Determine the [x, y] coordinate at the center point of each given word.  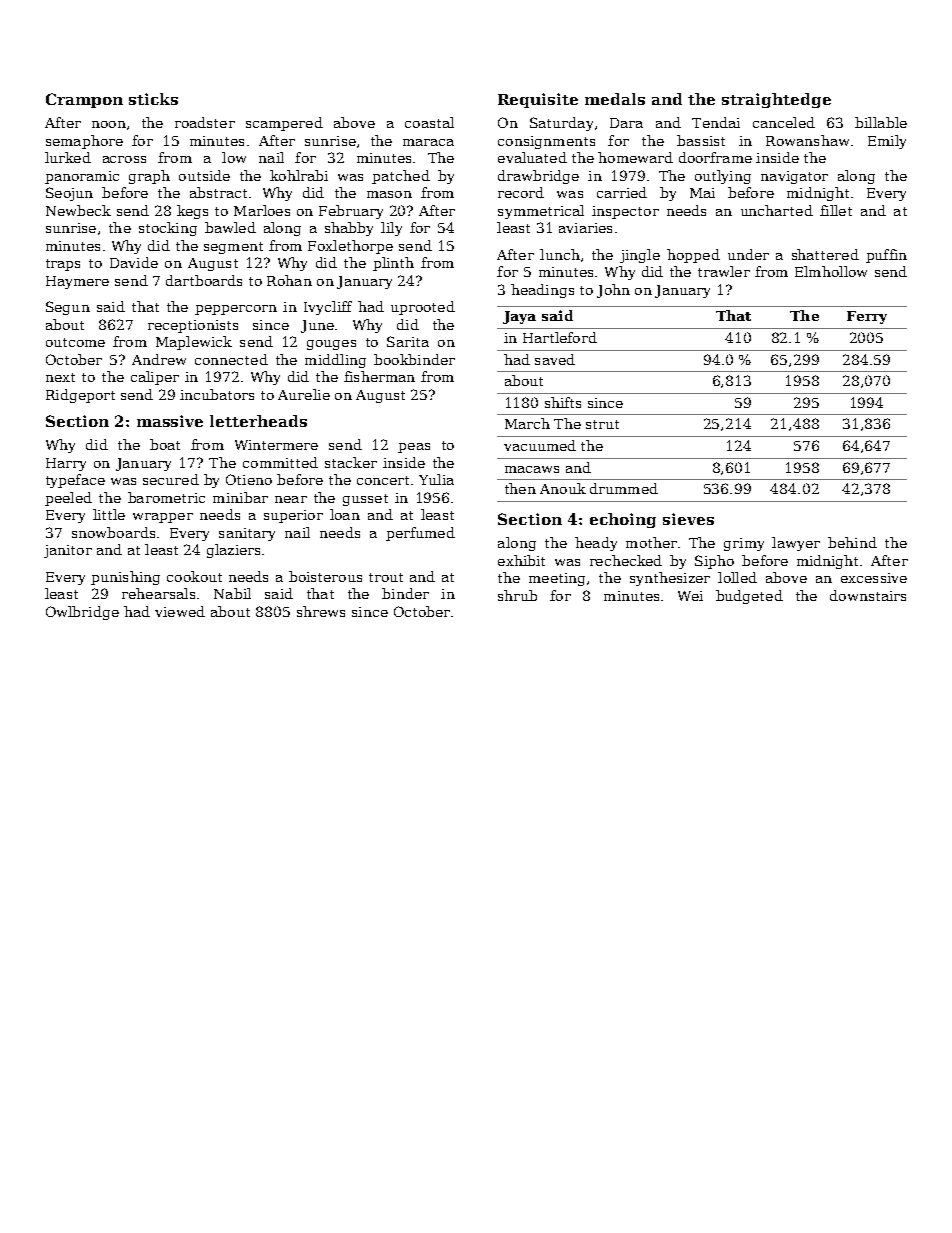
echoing [623, 520]
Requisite [538, 100]
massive [170, 421]
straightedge [776, 100]
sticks [153, 99]
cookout [194, 576]
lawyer [796, 544]
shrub [517, 595]
